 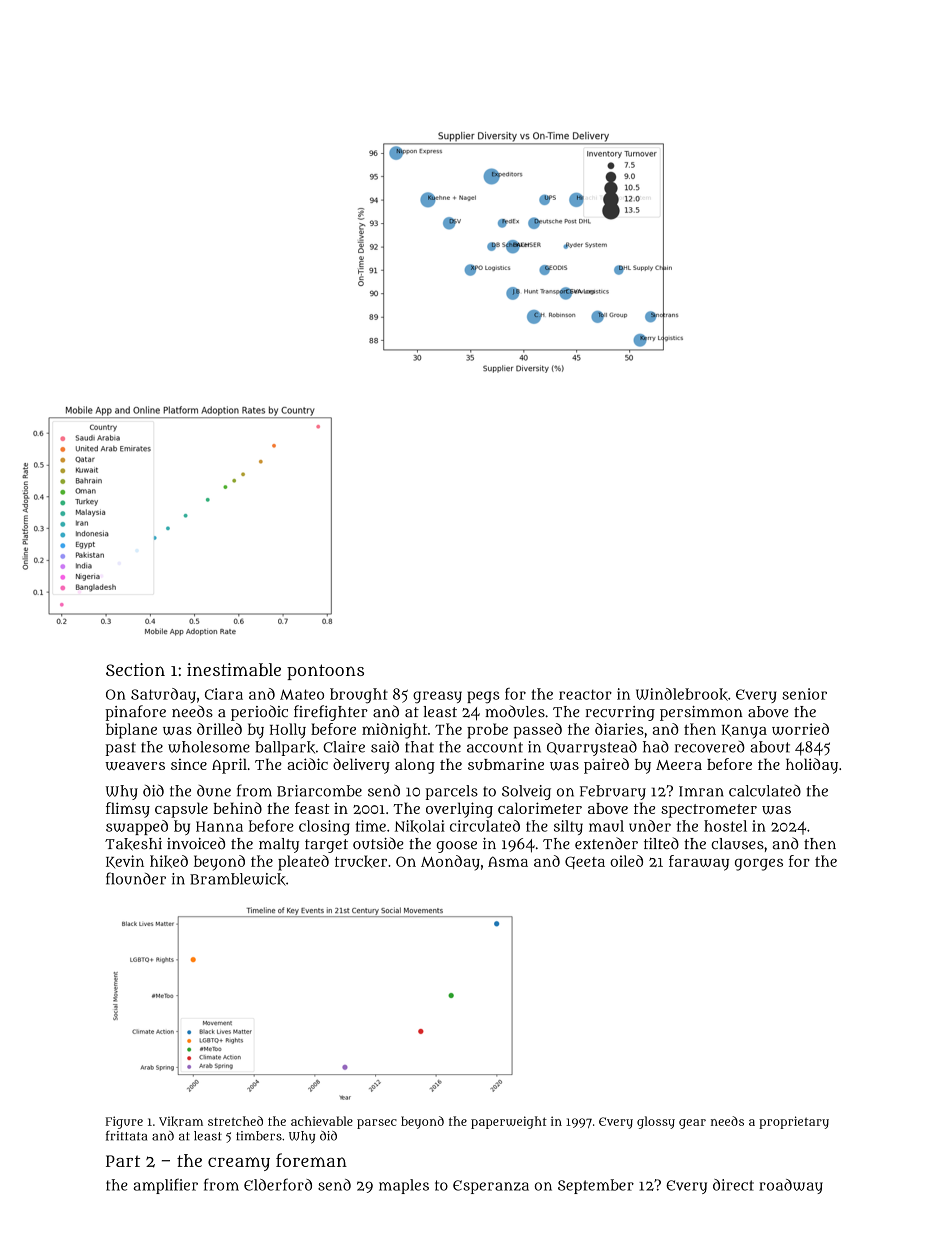 What do you see at coordinates (169, 861) in the image?
I see `hiked` at bounding box center [169, 861].
